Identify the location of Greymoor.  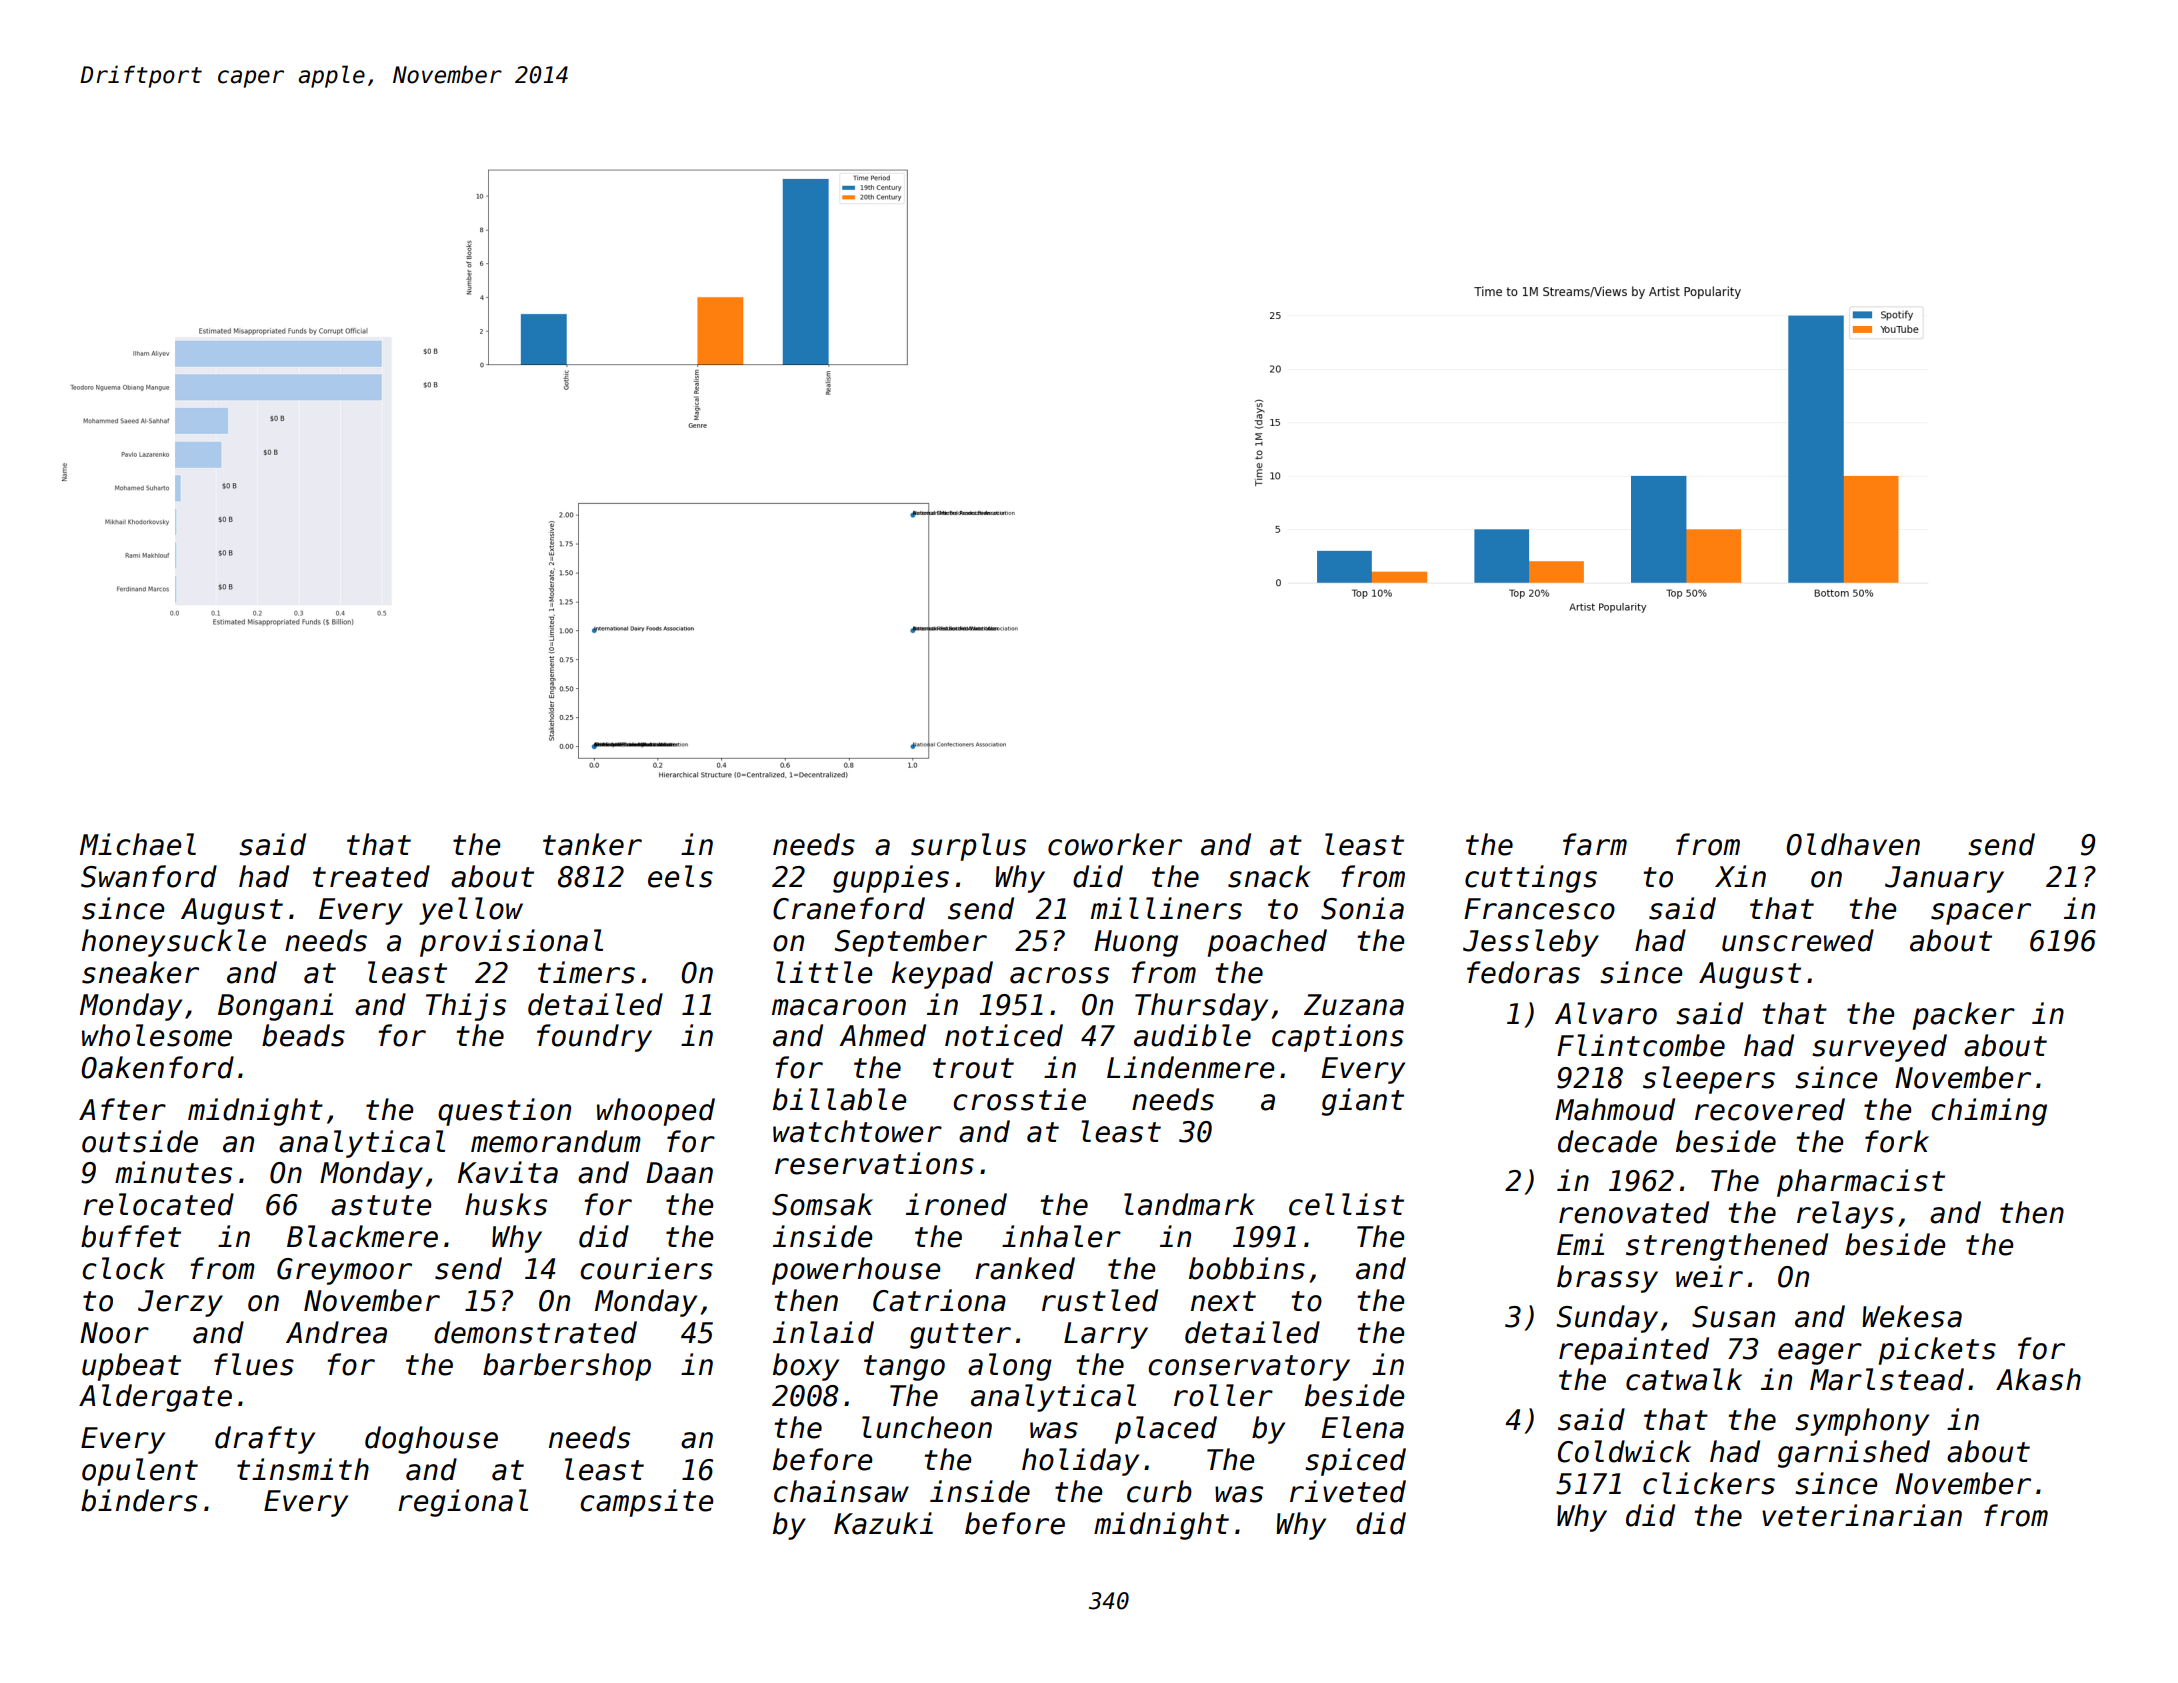
(344, 1271).
